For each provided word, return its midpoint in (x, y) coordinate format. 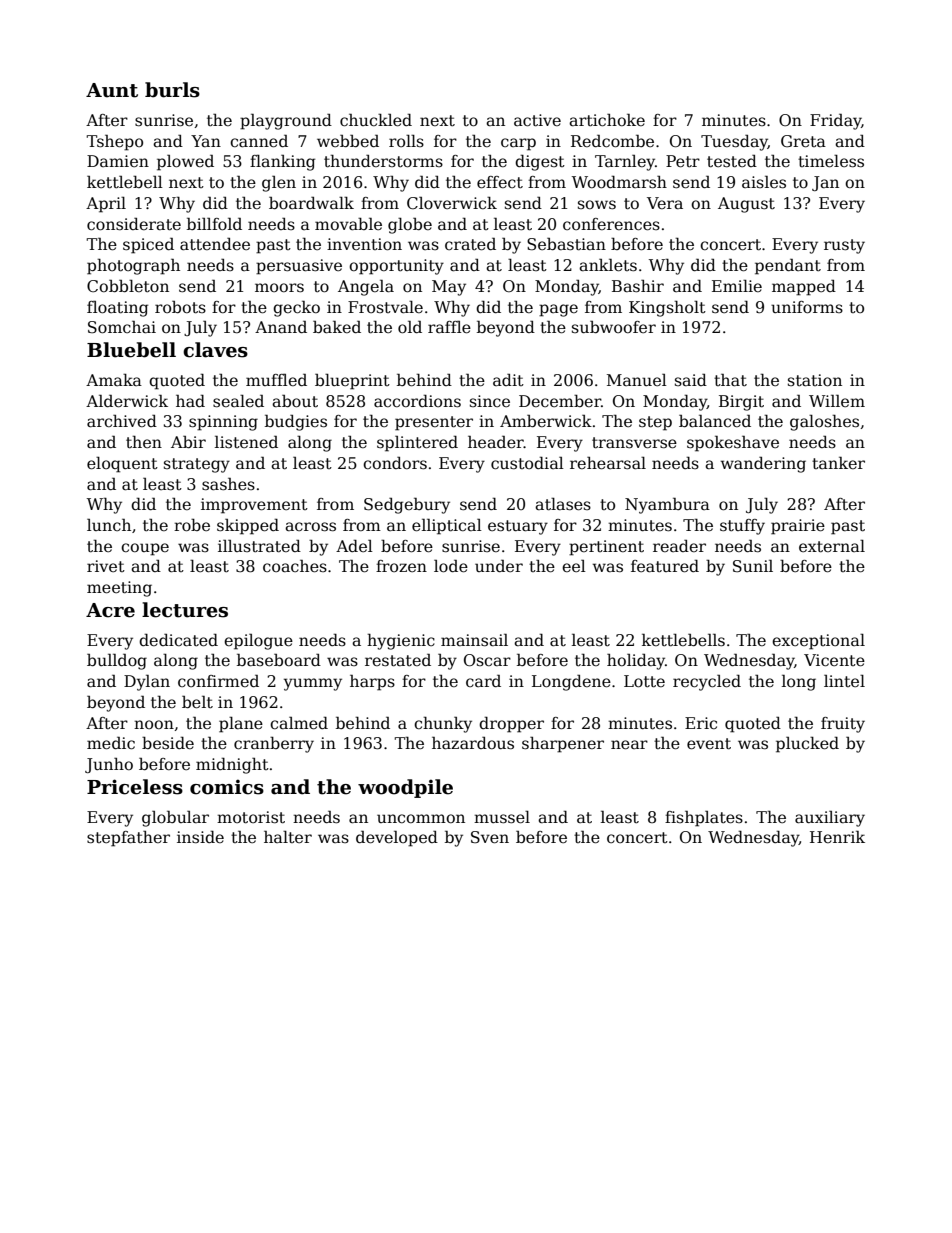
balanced (715, 421)
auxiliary (830, 818)
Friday (835, 121)
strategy (197, 465)
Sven (490, 837)
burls (172, 90)
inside (200, 837)
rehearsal (608, 463)
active (537, 120)
